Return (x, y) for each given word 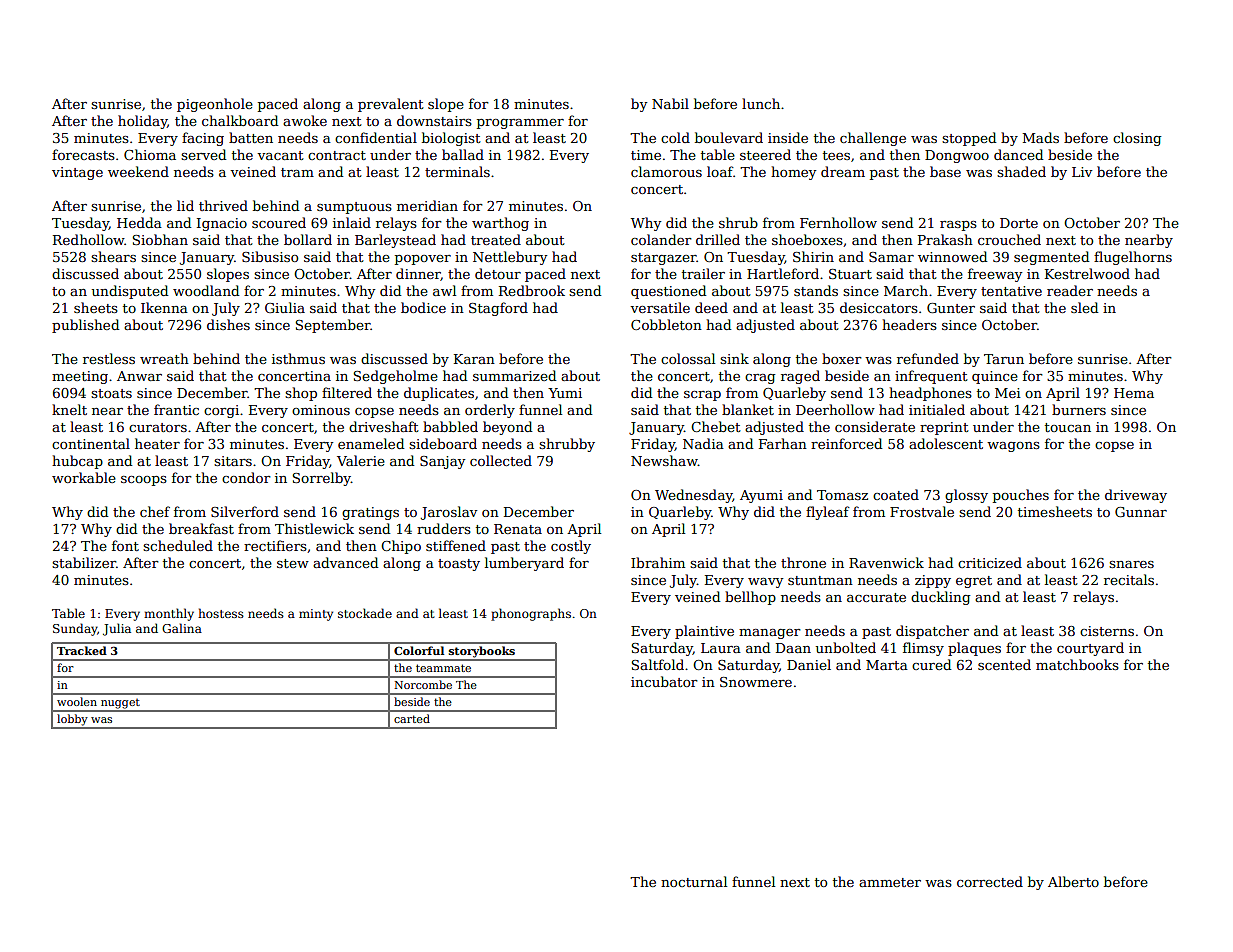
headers (909, 324)
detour (498, 273)
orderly (490, 411)
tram (297, 172)
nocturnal (694, 881)
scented (1004, 664)
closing (1137, 139)
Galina (182, 628)
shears (113, 256)
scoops (144, 481)
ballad (463, 154)
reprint (944, 428)
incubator (664, 681)
